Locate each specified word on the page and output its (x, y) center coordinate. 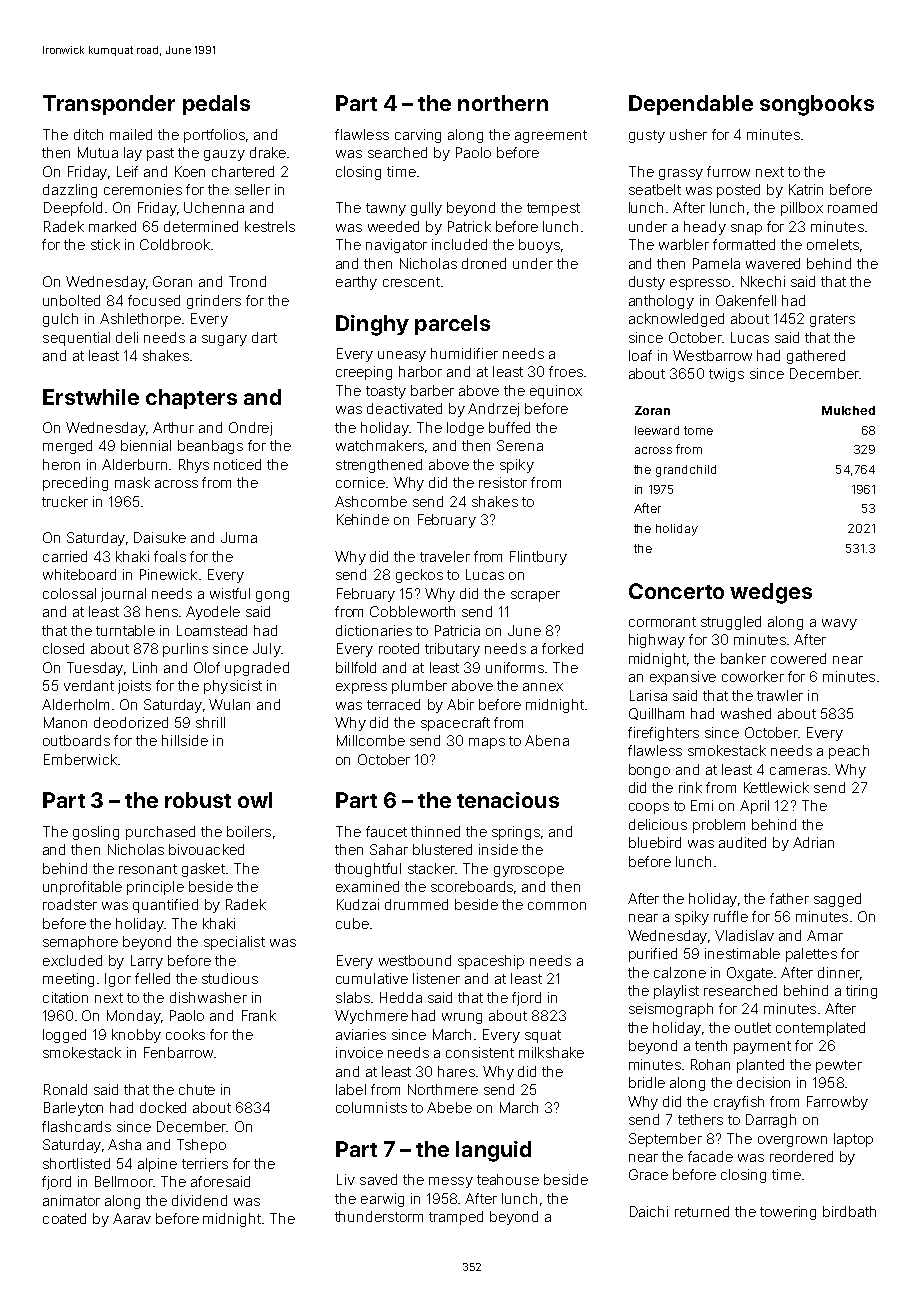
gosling (96, 833)
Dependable (691, 105)
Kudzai (358, 904)
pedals (216, 105)
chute (197, 1089)
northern (503, 103)
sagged (837, 900)
